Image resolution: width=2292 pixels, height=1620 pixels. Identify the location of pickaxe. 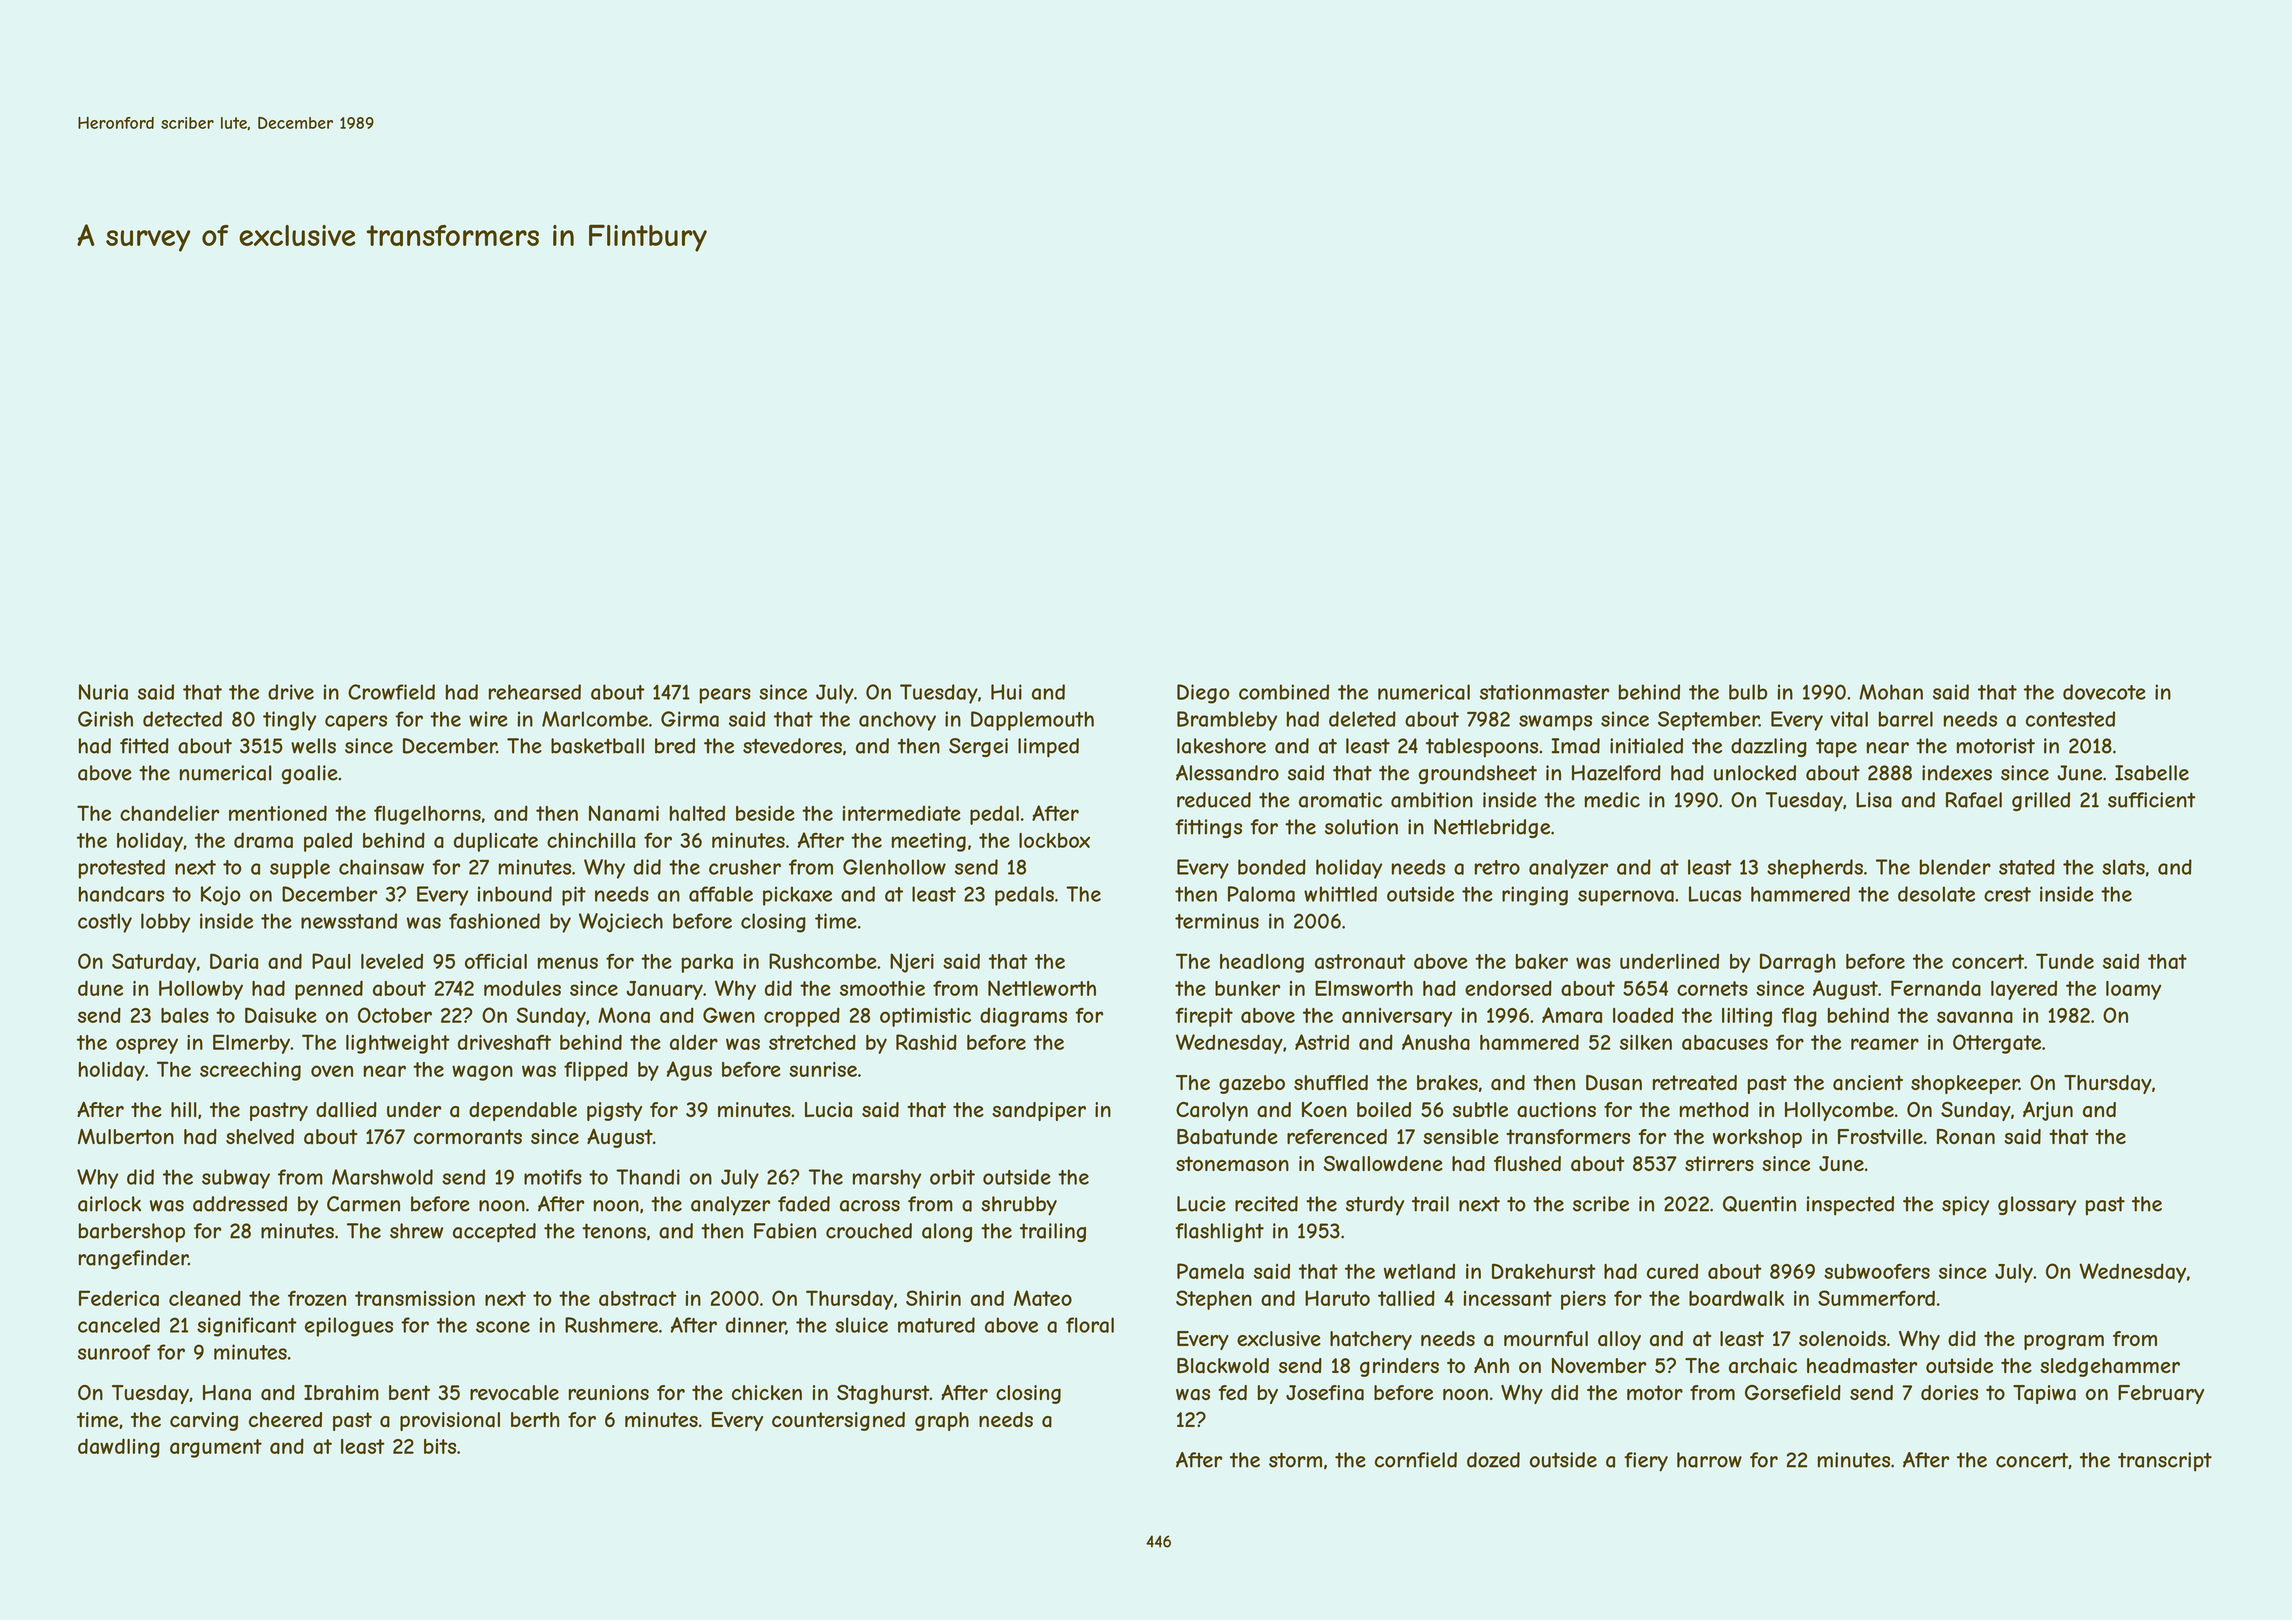
(797, 896).
